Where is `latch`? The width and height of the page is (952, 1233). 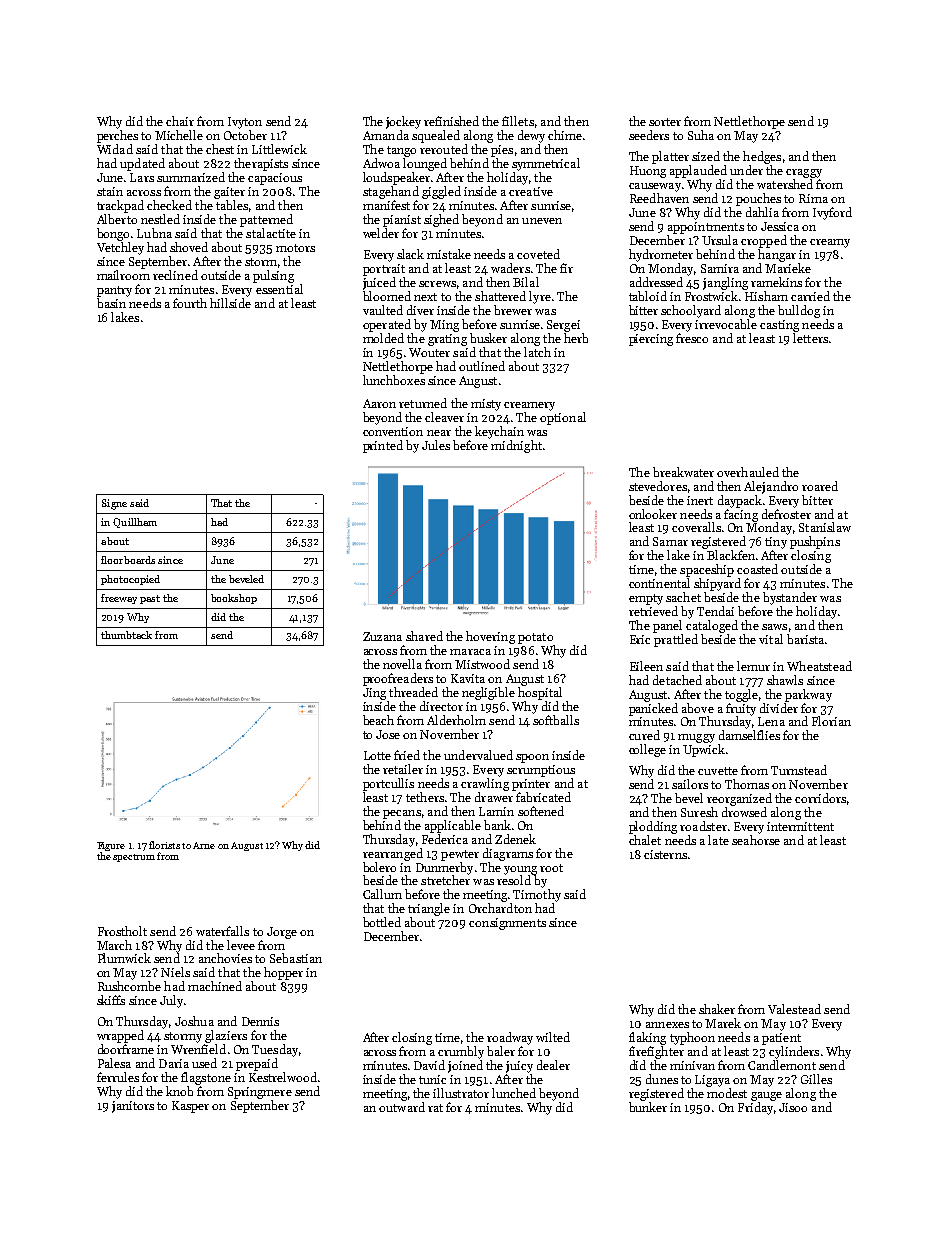
latch is located at coordinates (537, 352).
